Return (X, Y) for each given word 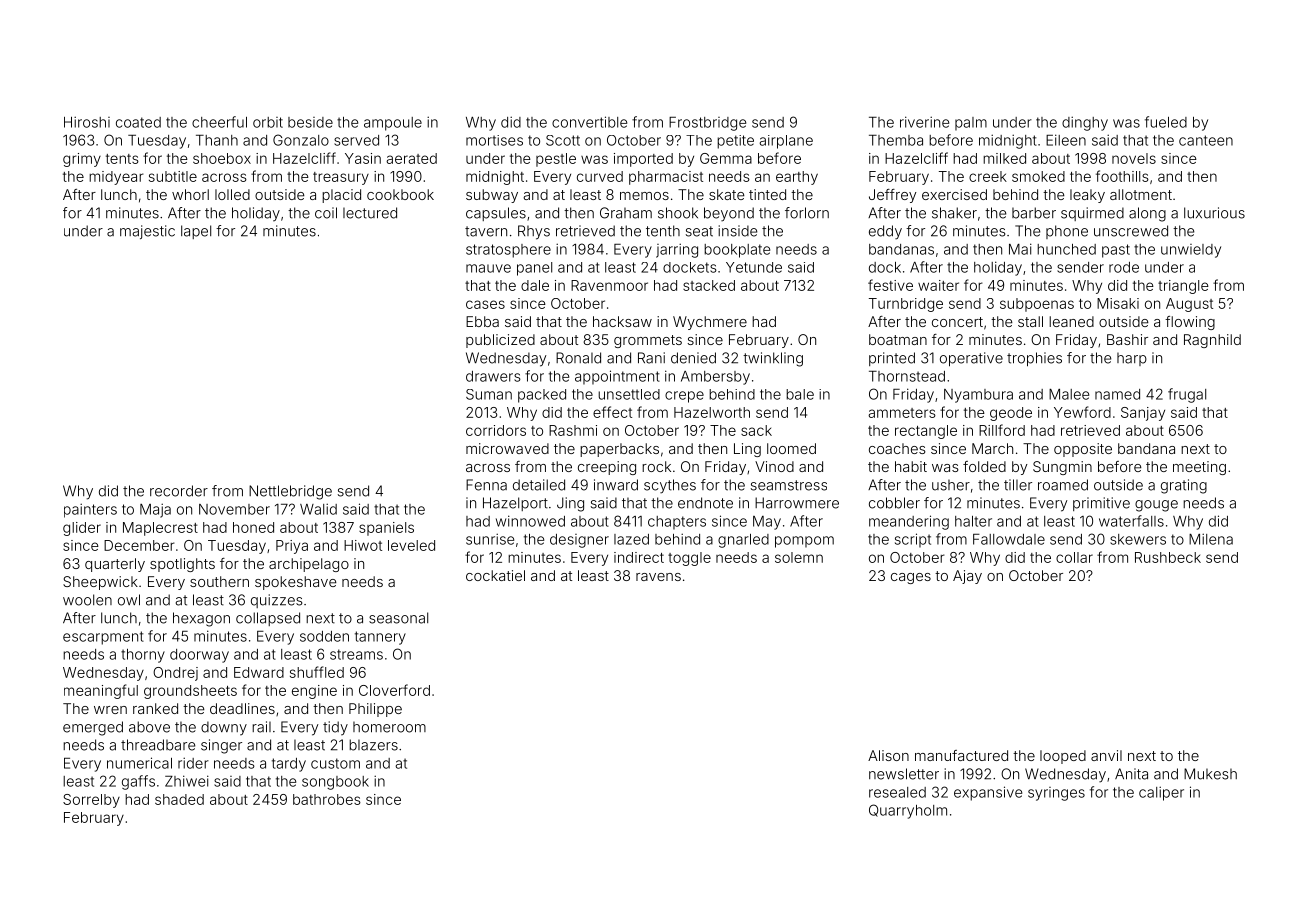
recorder (179, 491)
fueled (1166, 122)
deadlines (242, 708)
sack (756, 430)
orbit (268, 122)
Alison (888, 755)
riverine (924, 122)
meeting (1199, 468)
